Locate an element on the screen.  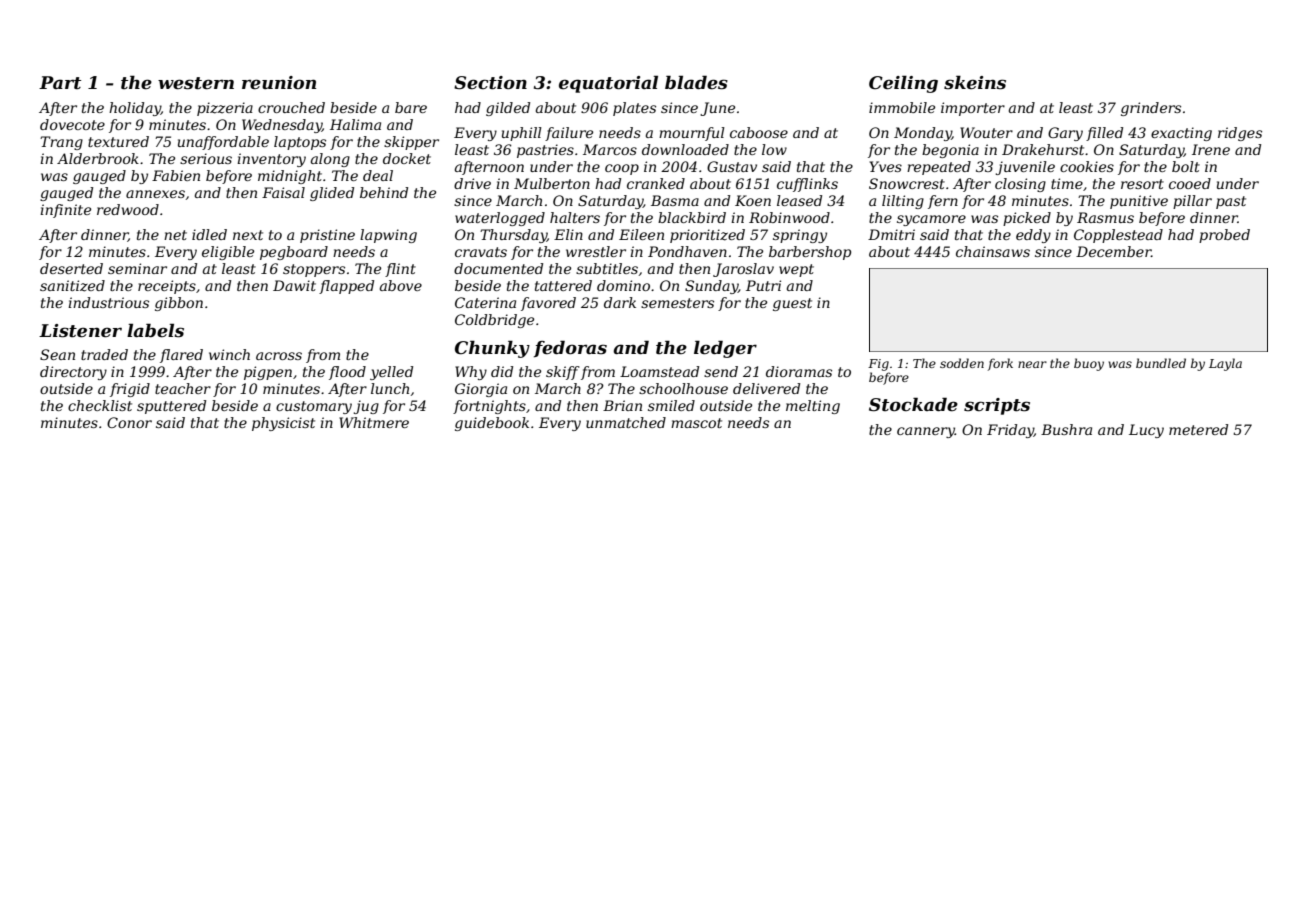
blades is located at coordinates (696, 82).
